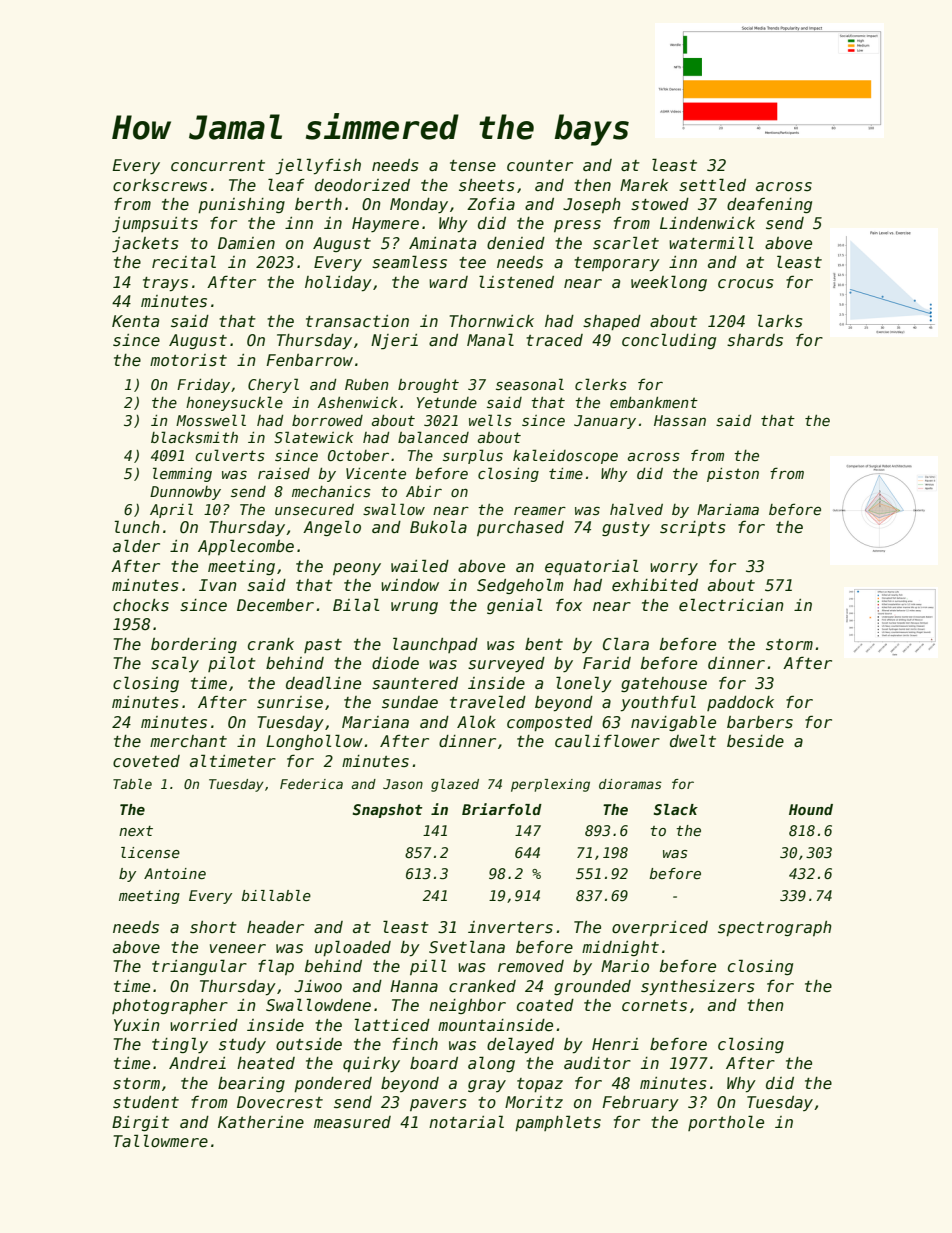 This image has height=1233, width=952. I want to click on porthole, so click(726, 1123).
